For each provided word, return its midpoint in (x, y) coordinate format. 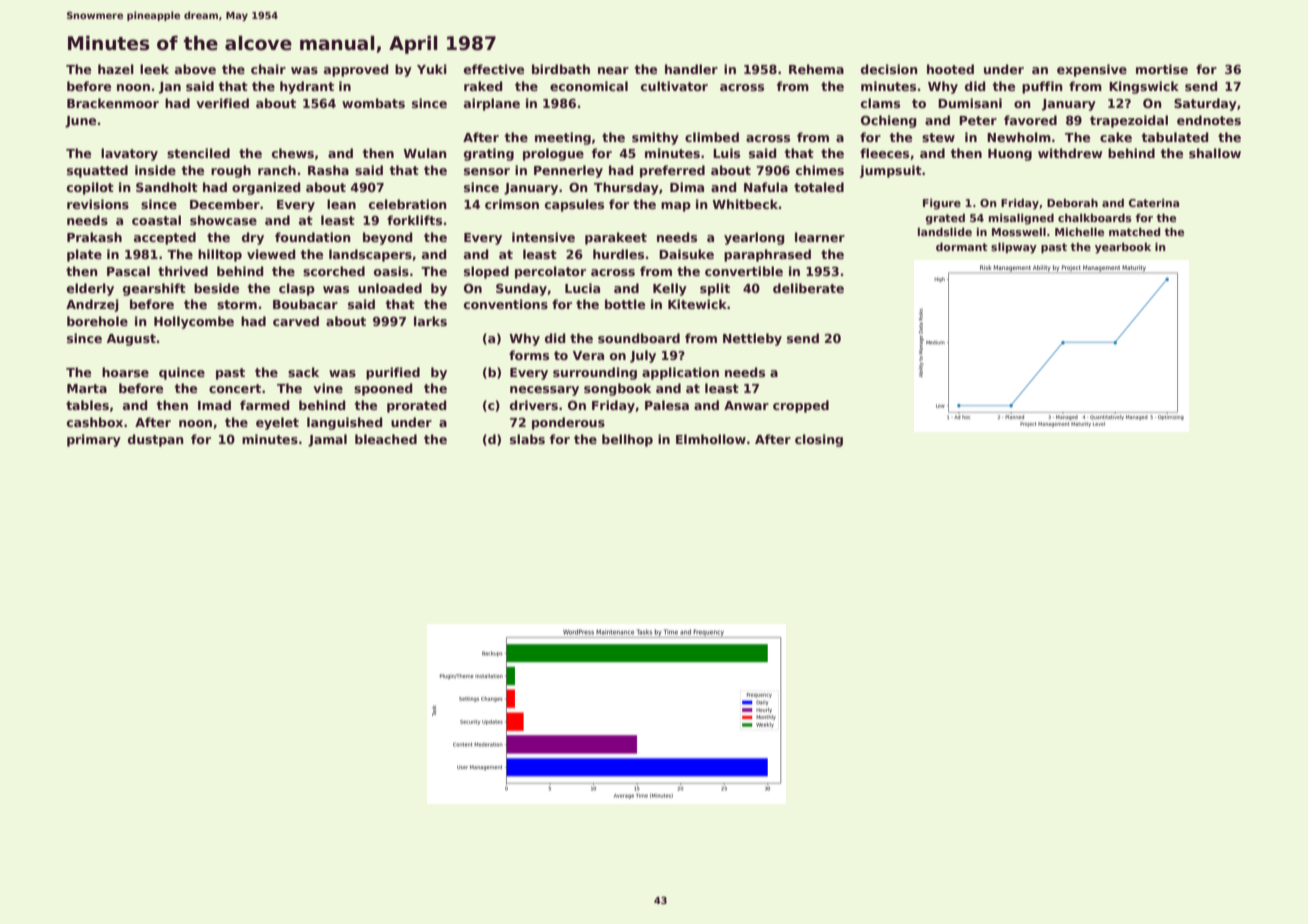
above (195, 69)
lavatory (129, 154)
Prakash (94, 237)
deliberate (808, 288)
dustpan (156, 440)
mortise (1162, 69)
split (715, 289)
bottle (625, 304)
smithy (655, 138)
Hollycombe (194, 322)
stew (938, 137)
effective (494, 69)
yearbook (1123, 248)
